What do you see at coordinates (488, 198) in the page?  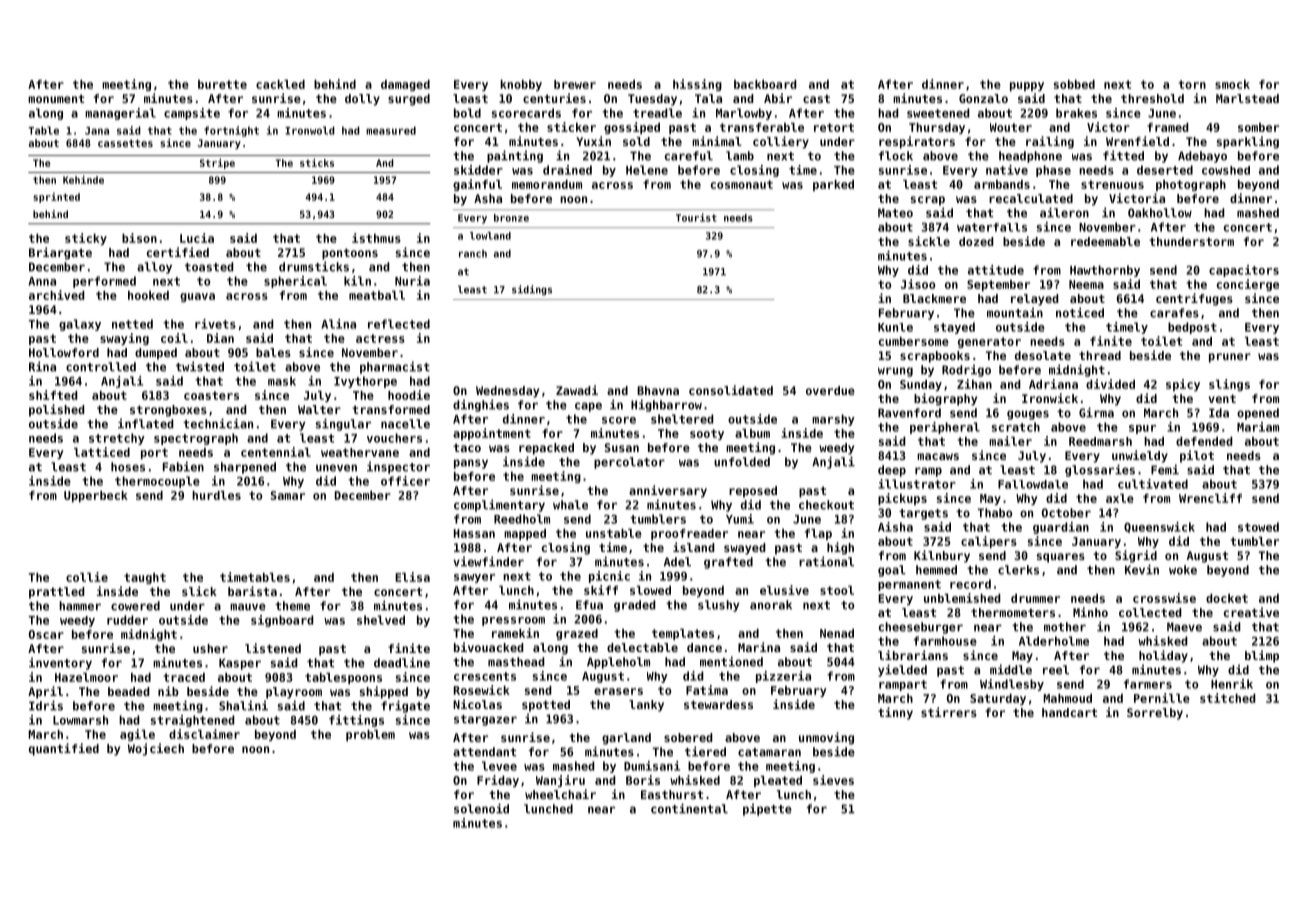 I see `Asha` at bounding box center [488, 198].
